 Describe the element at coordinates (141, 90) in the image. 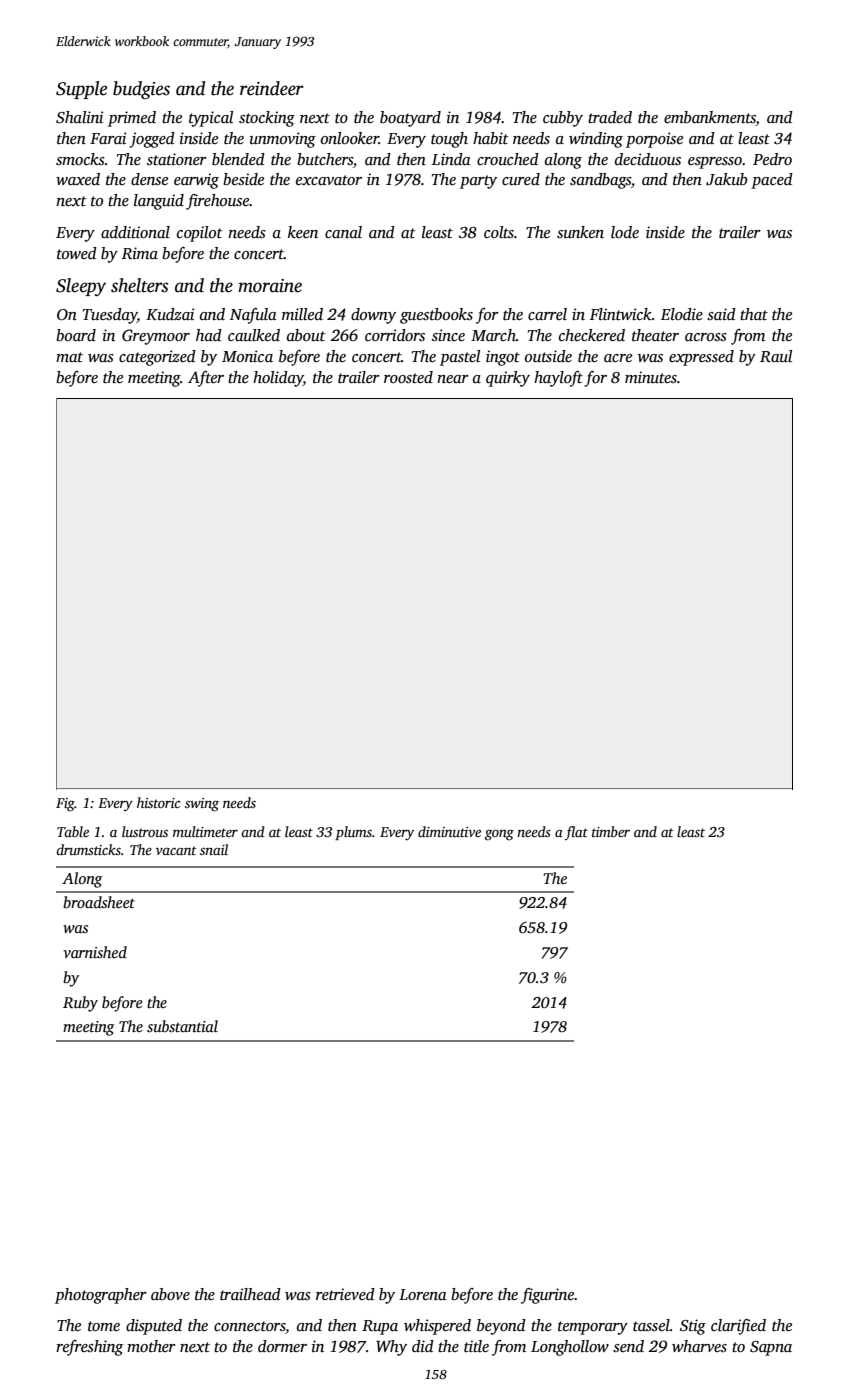

I see `budgies` at that location.
